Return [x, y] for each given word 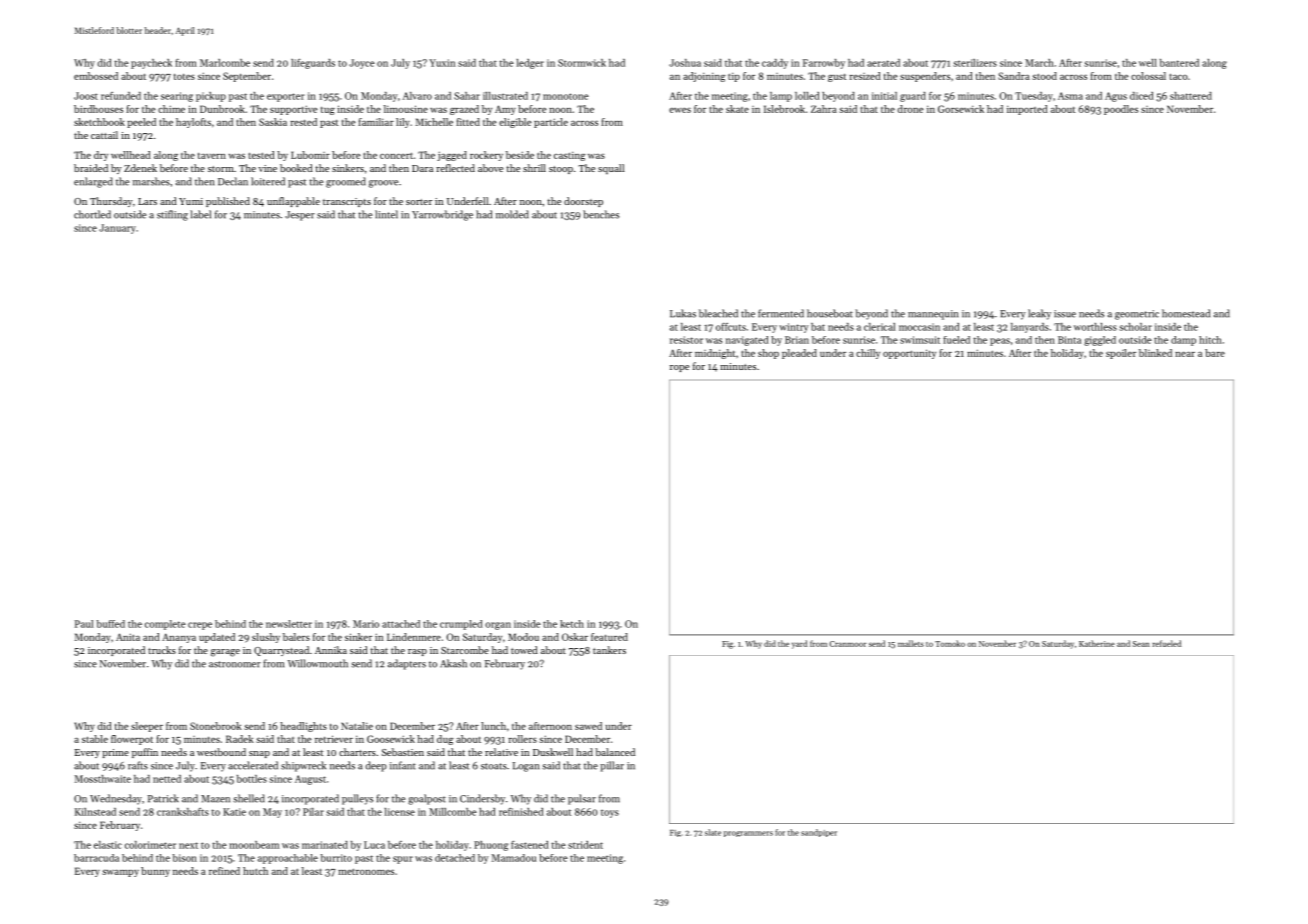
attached [401, 624]
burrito [336, 858]
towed [524, 650]
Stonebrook [216, 726]
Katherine [1097, 643]
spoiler [1121, 354]
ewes [680, 110]
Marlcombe [225, 63]
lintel [386, 214]
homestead [1186, 313]
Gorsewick [961, 109]
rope [679, 368]
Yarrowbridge [442, 215]
